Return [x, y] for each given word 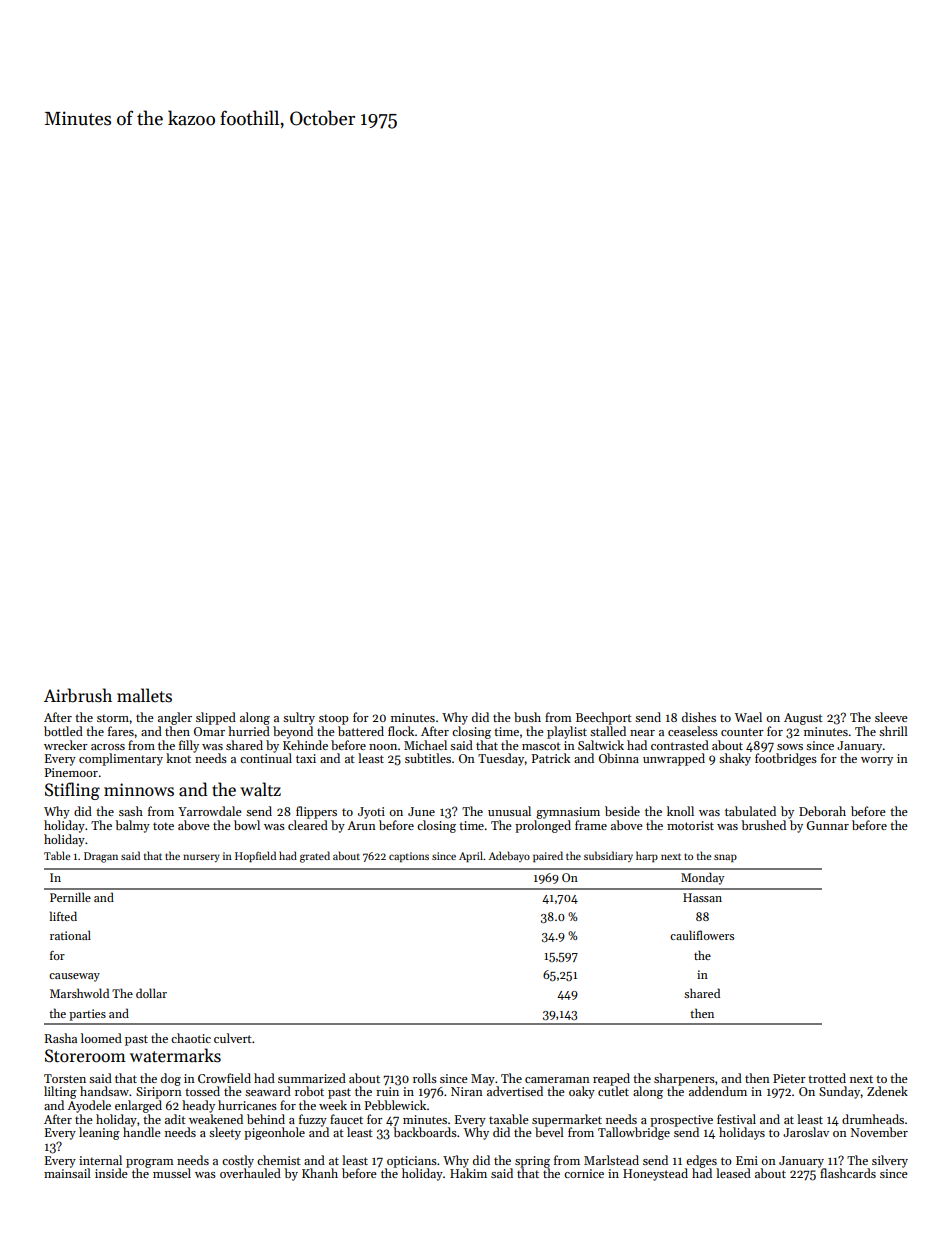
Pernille [70, 897]
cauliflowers [702, 935]
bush [527, 717]
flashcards [848, 1173]
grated [315, 857]
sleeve [891, 717]
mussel [172, 1173]
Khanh [320, 1173]
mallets [144, 695]
